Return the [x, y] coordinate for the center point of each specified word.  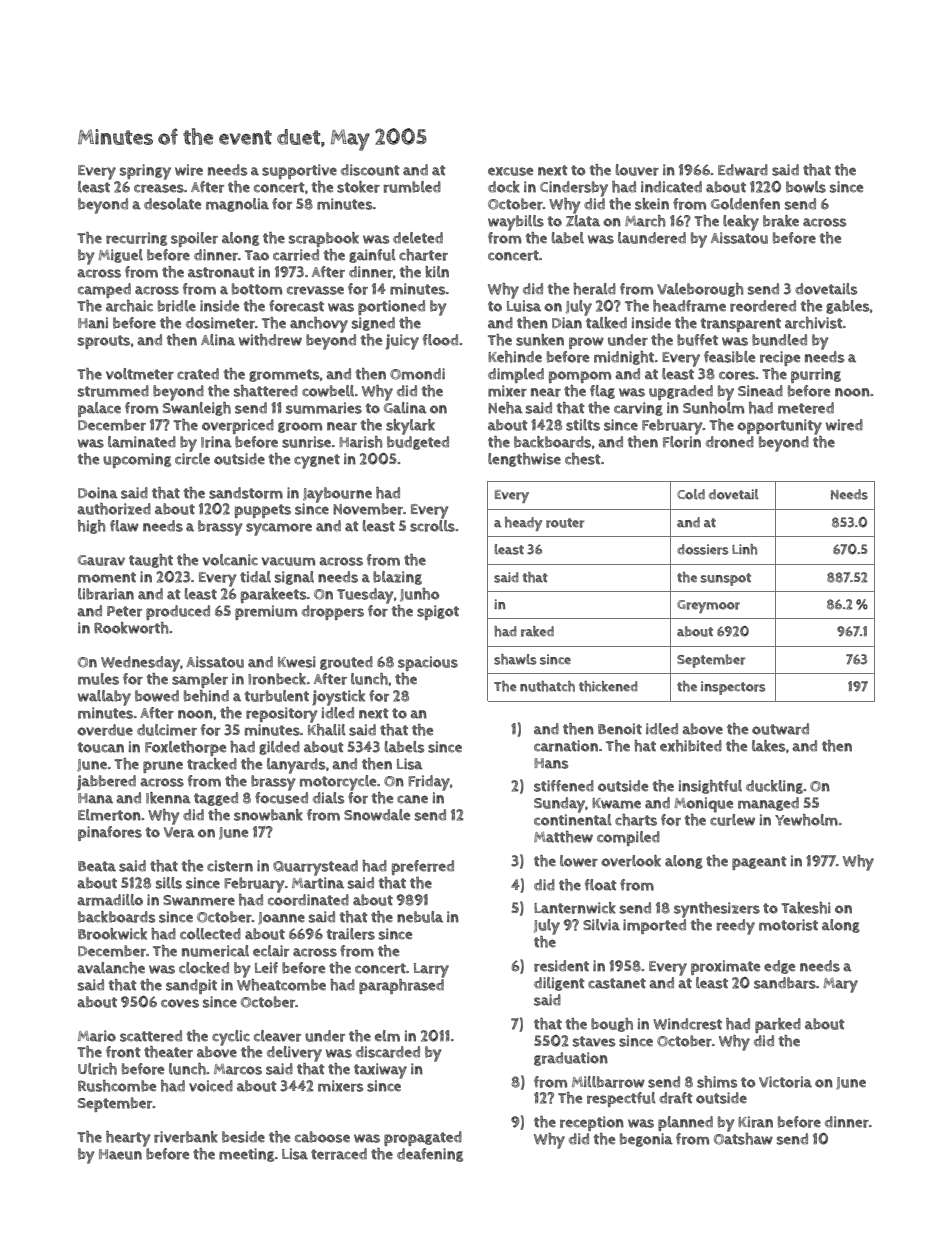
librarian [106, 594]
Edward [743, 170]
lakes [768, 746]
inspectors [733, 688]
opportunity [779, 427]
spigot [438, 612]
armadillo [110, 900]
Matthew [563, 837]
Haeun [120, 1154]
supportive [299, 171]
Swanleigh [197, 409]
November [368, 509]
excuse [510, 171]
